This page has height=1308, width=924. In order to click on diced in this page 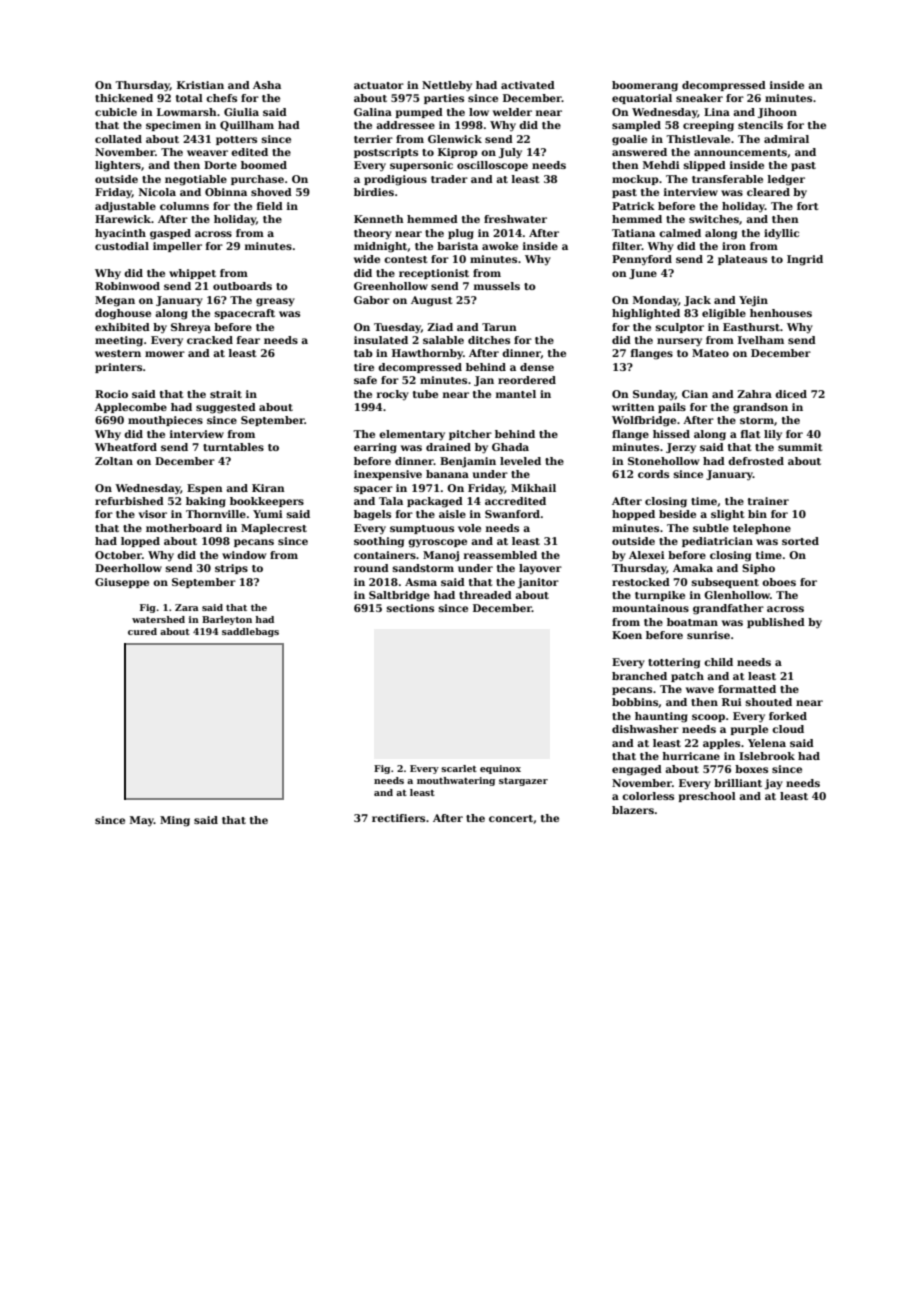, I will do `click(791, 394)`.
